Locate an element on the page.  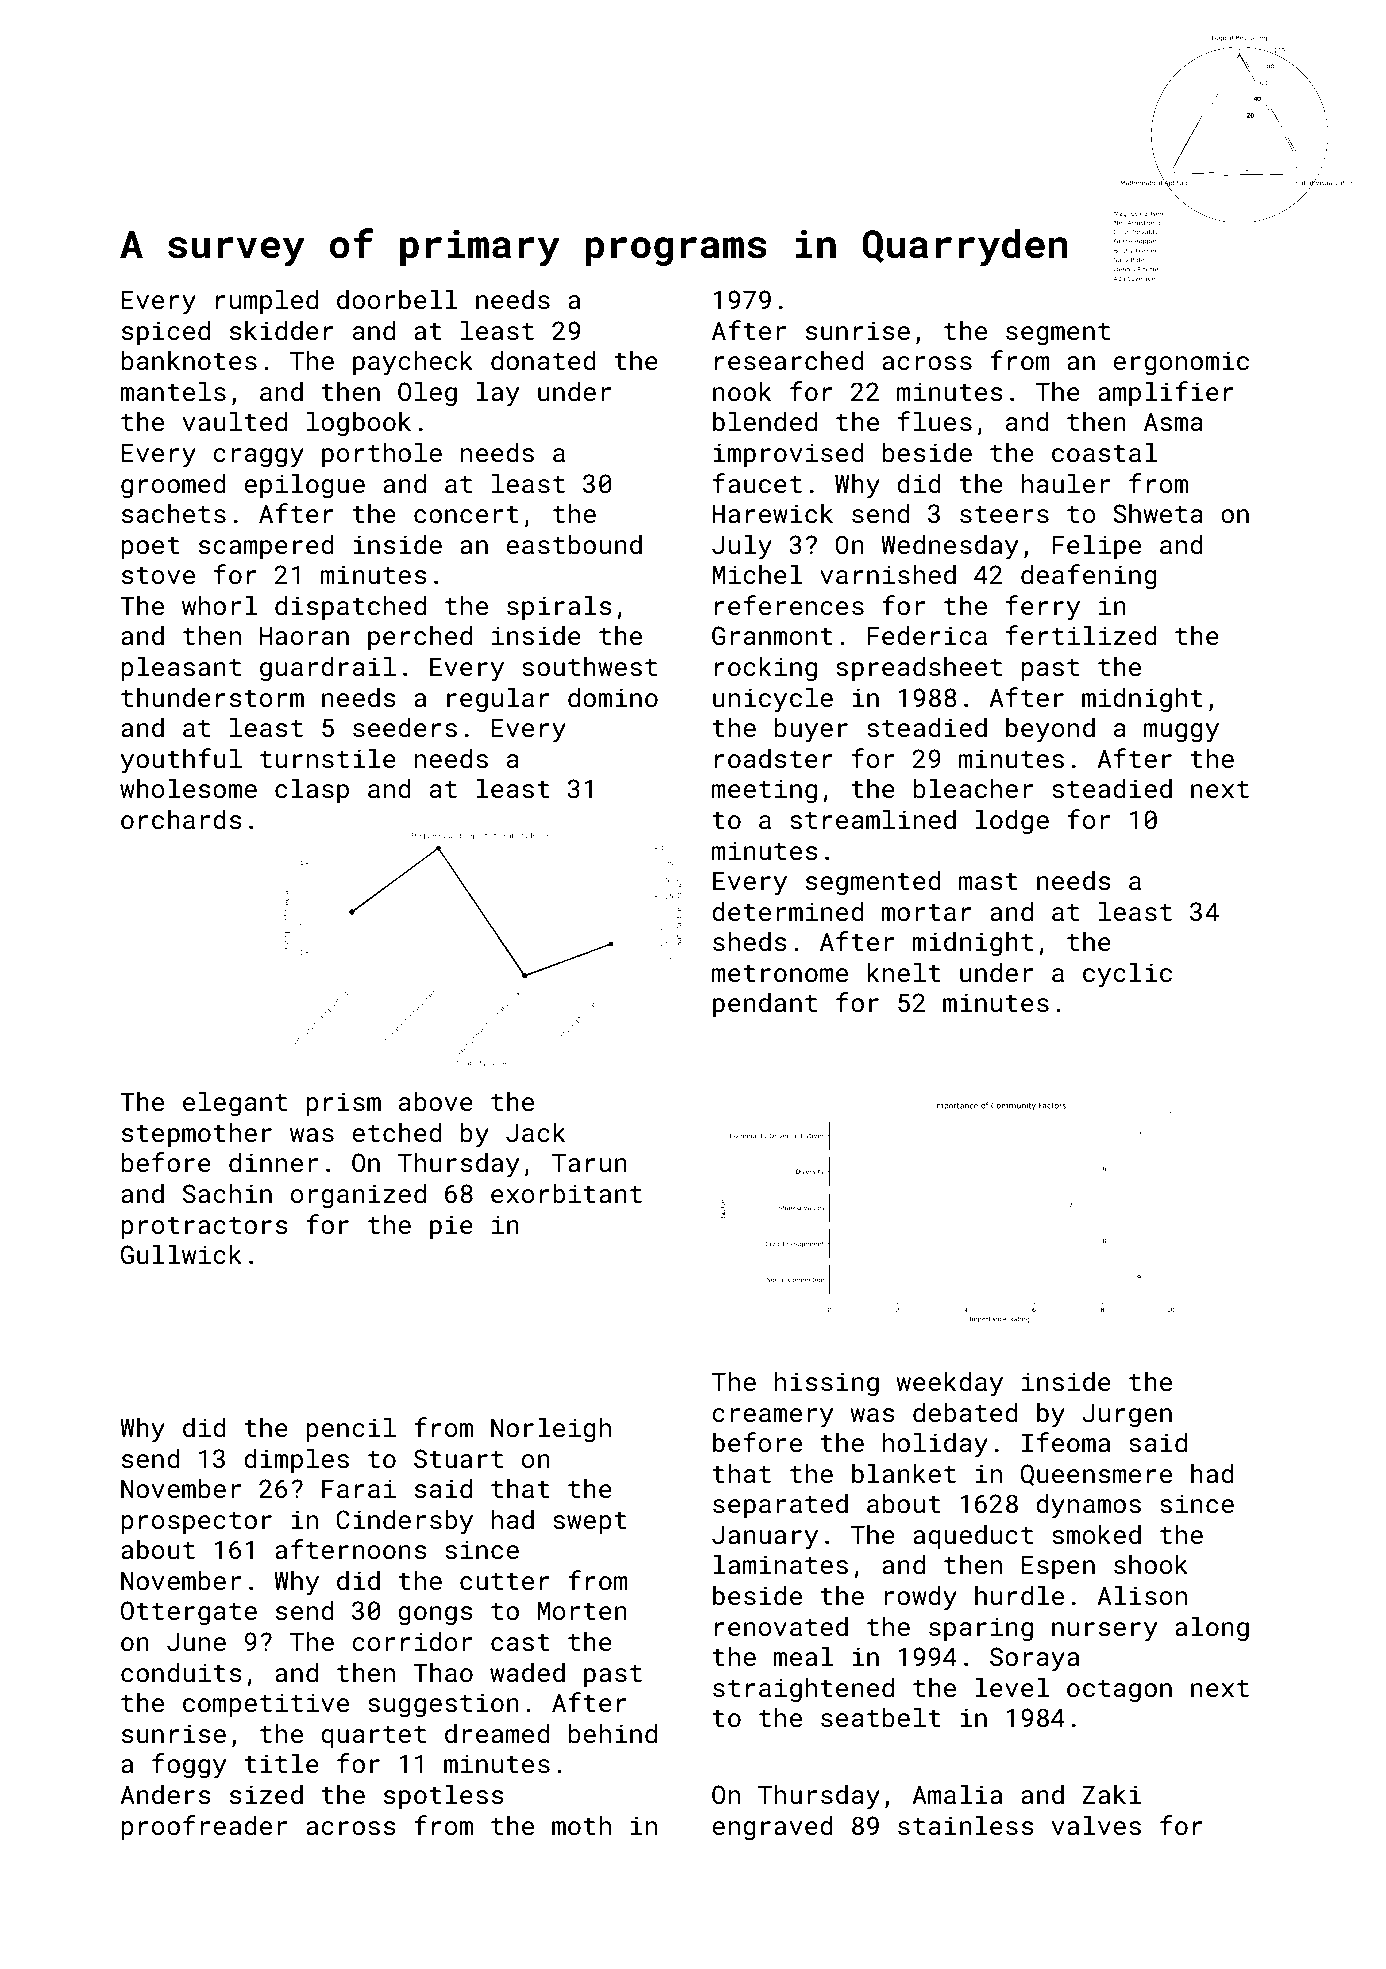
foggy is located at coordinates (189, 1766).
